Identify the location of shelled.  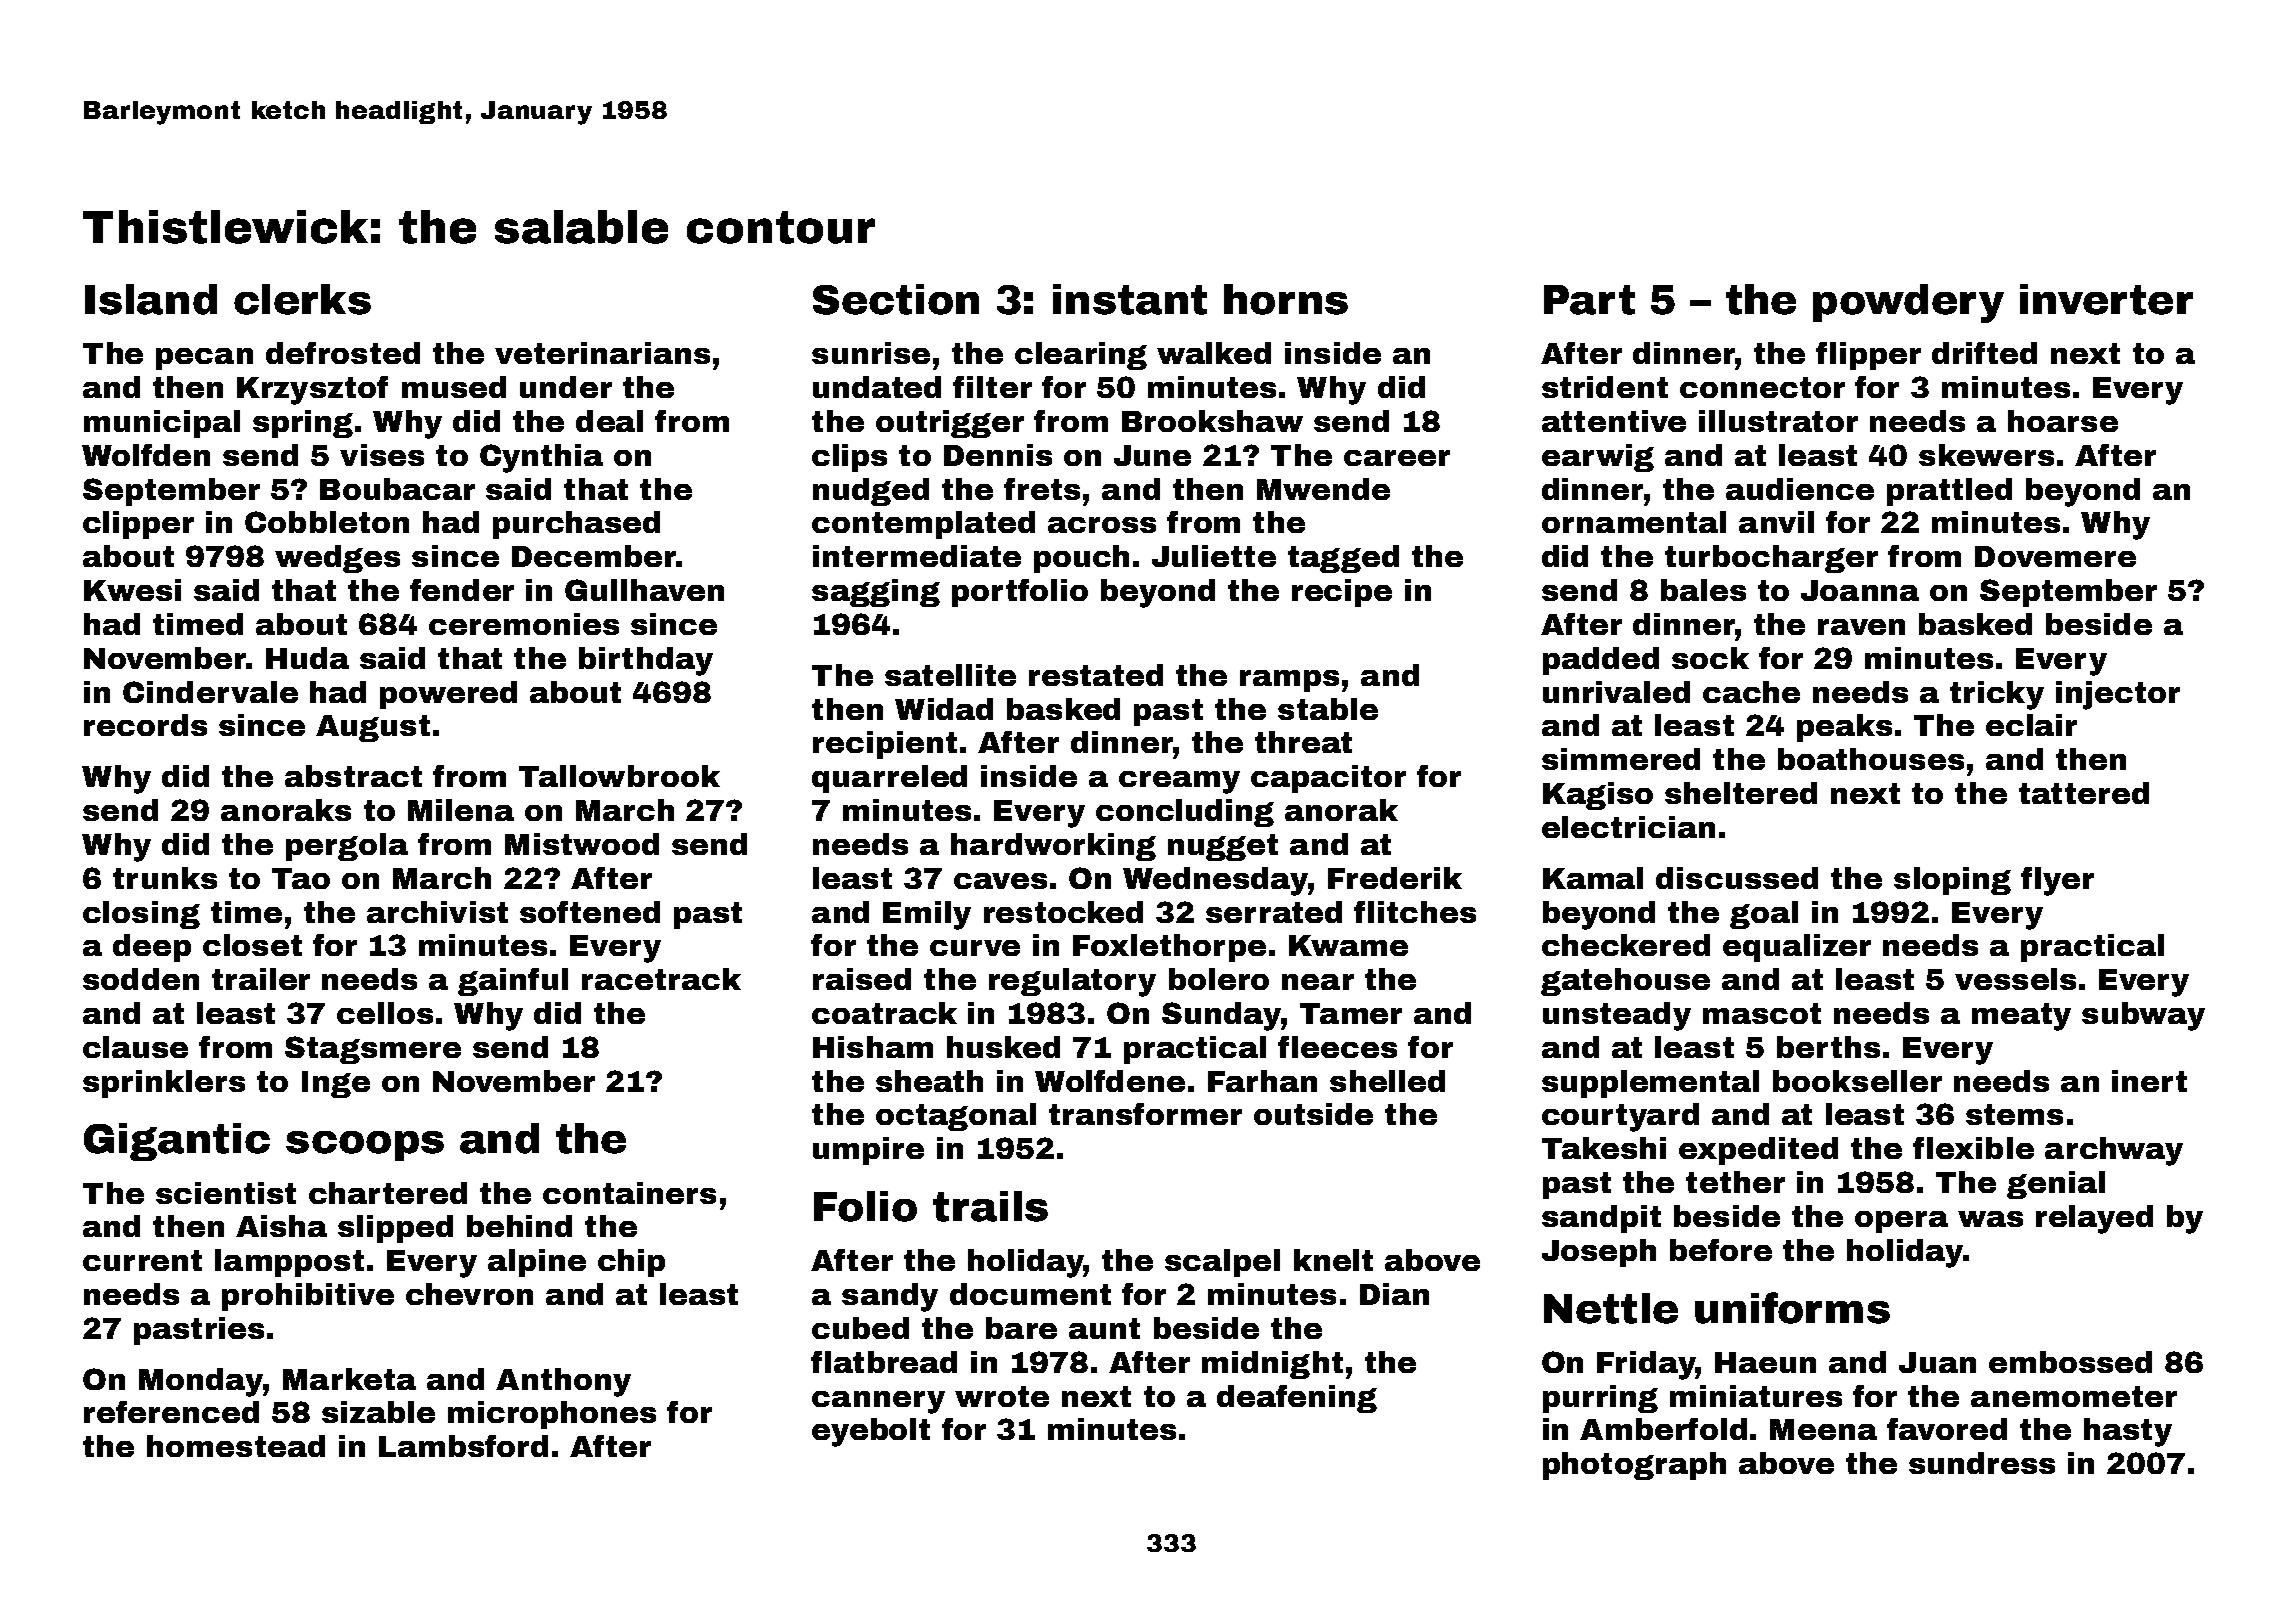
(1387, 1081).
